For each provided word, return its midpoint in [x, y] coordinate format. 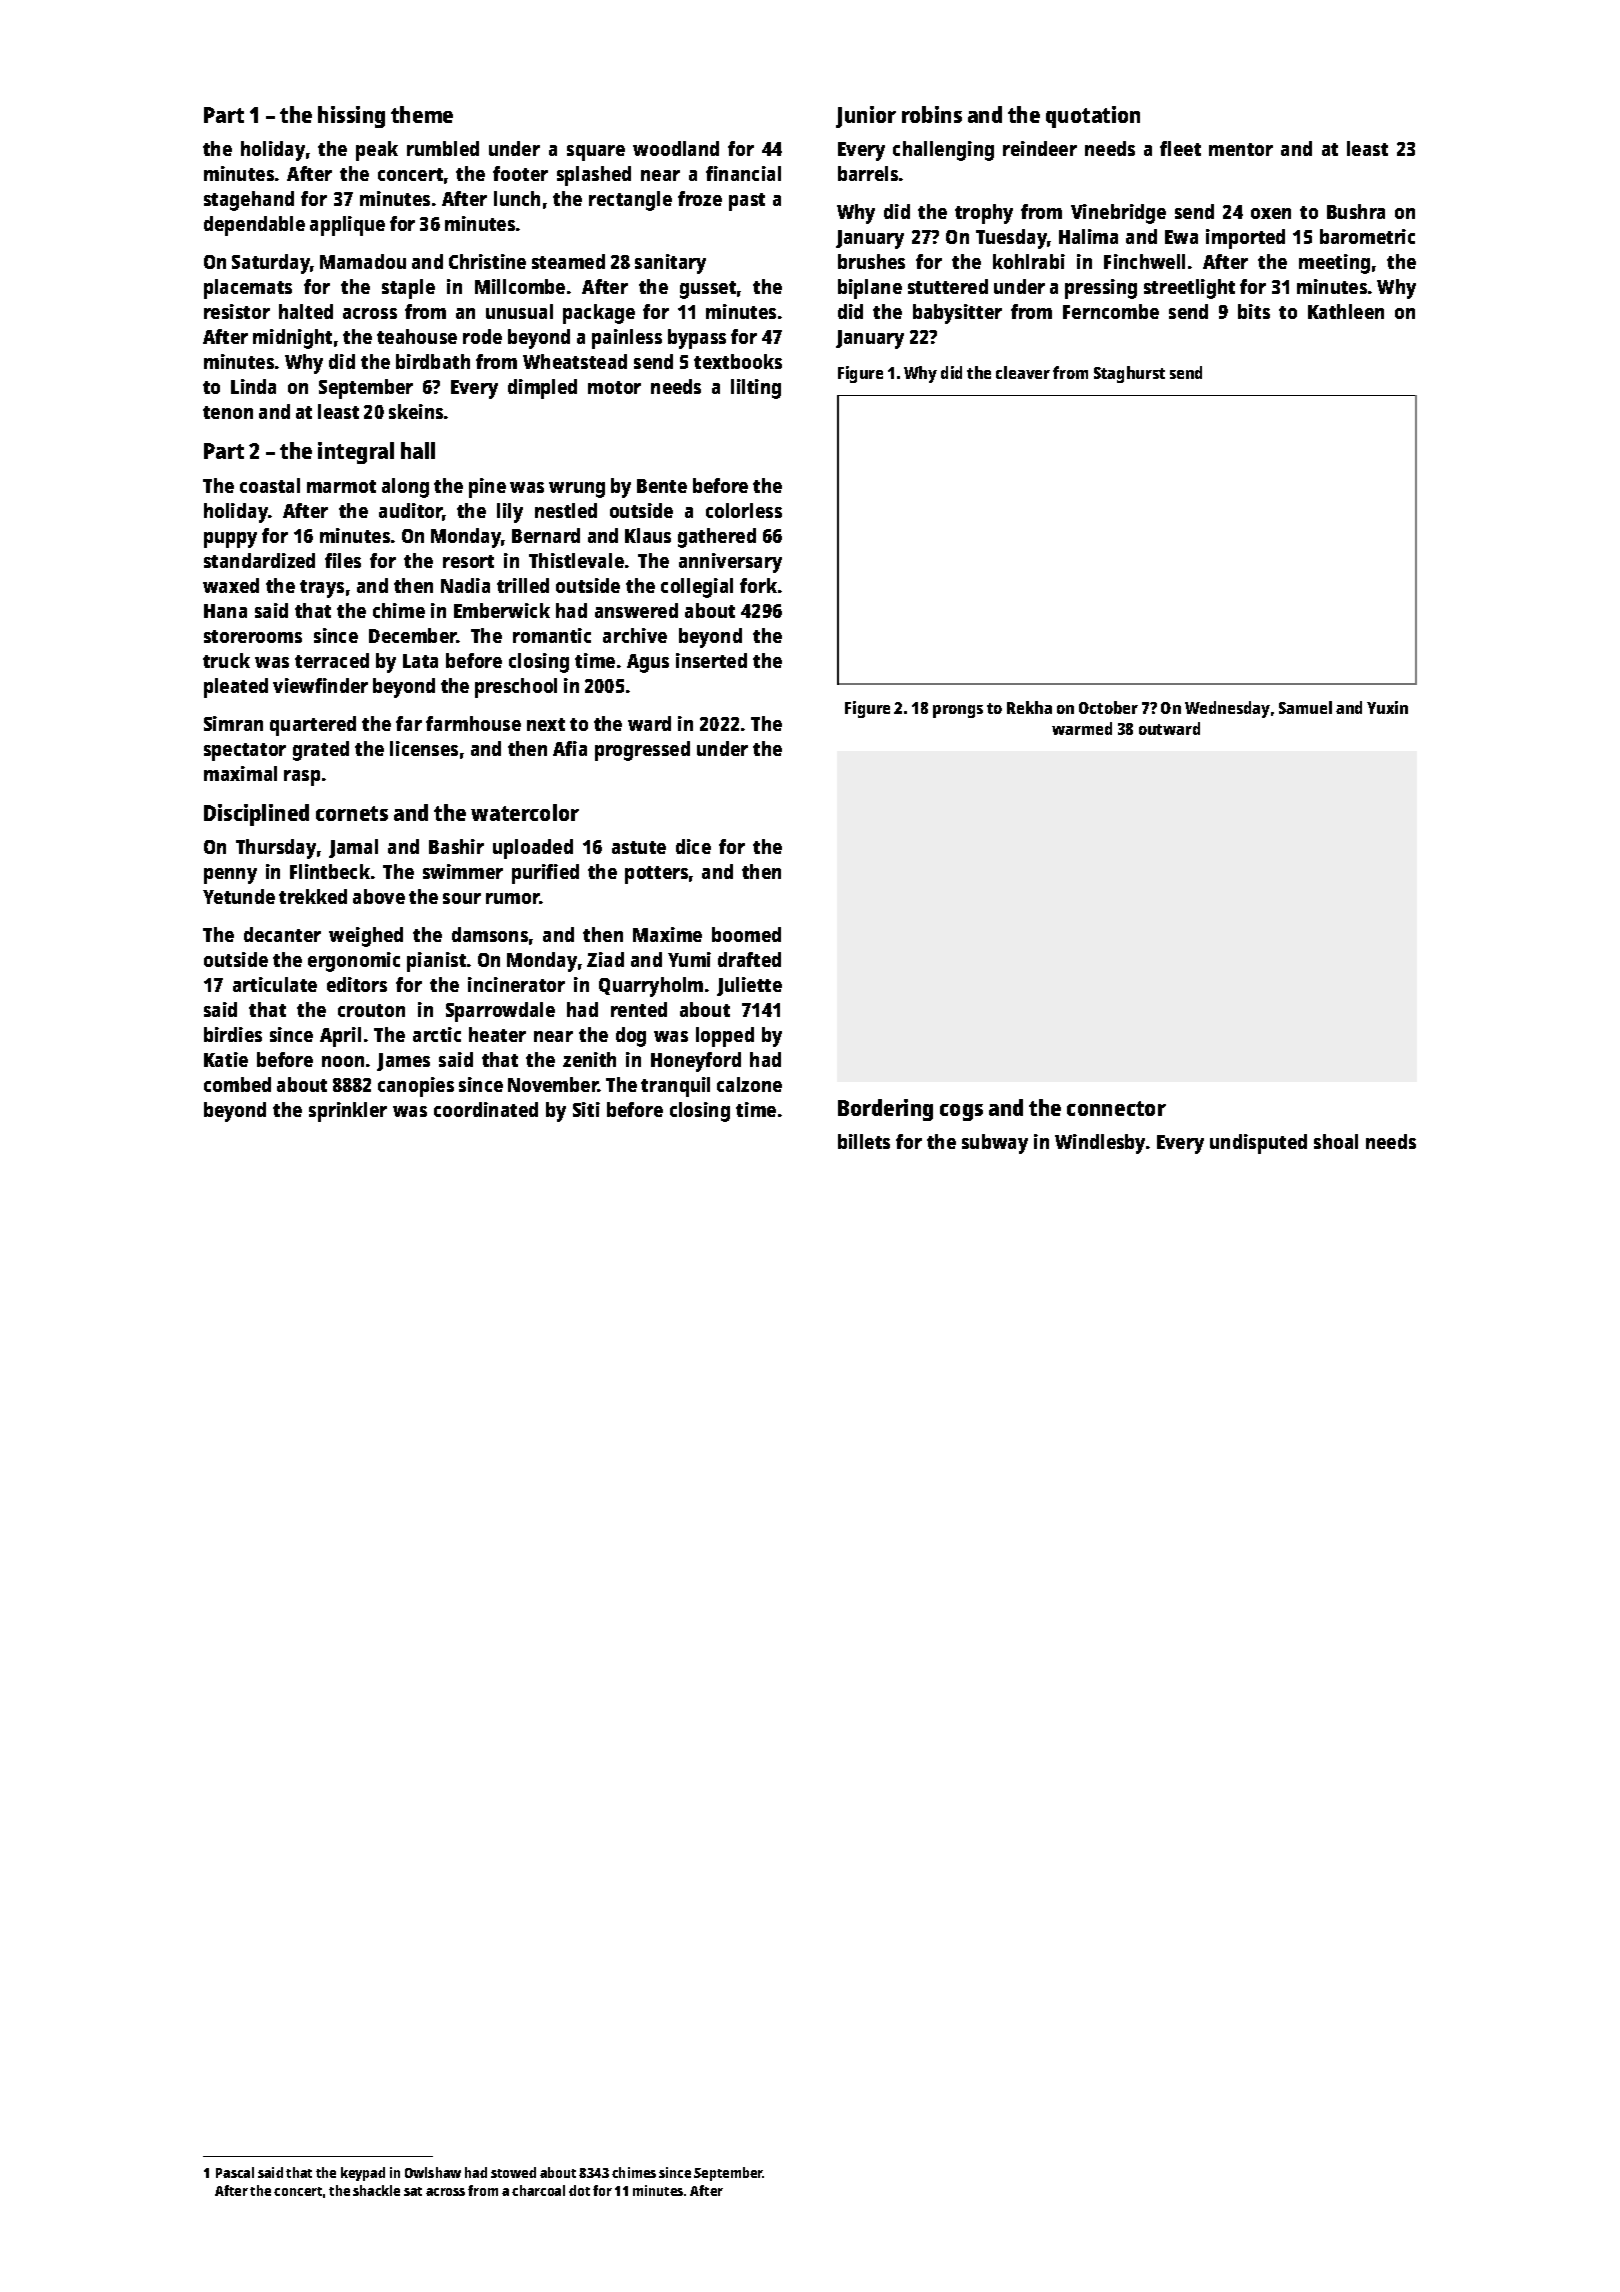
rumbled [443, 148]
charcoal [538, 2190]
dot [579, 2190]
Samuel [1305, 707]
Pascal [235, 2172]
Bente [662, 486]
